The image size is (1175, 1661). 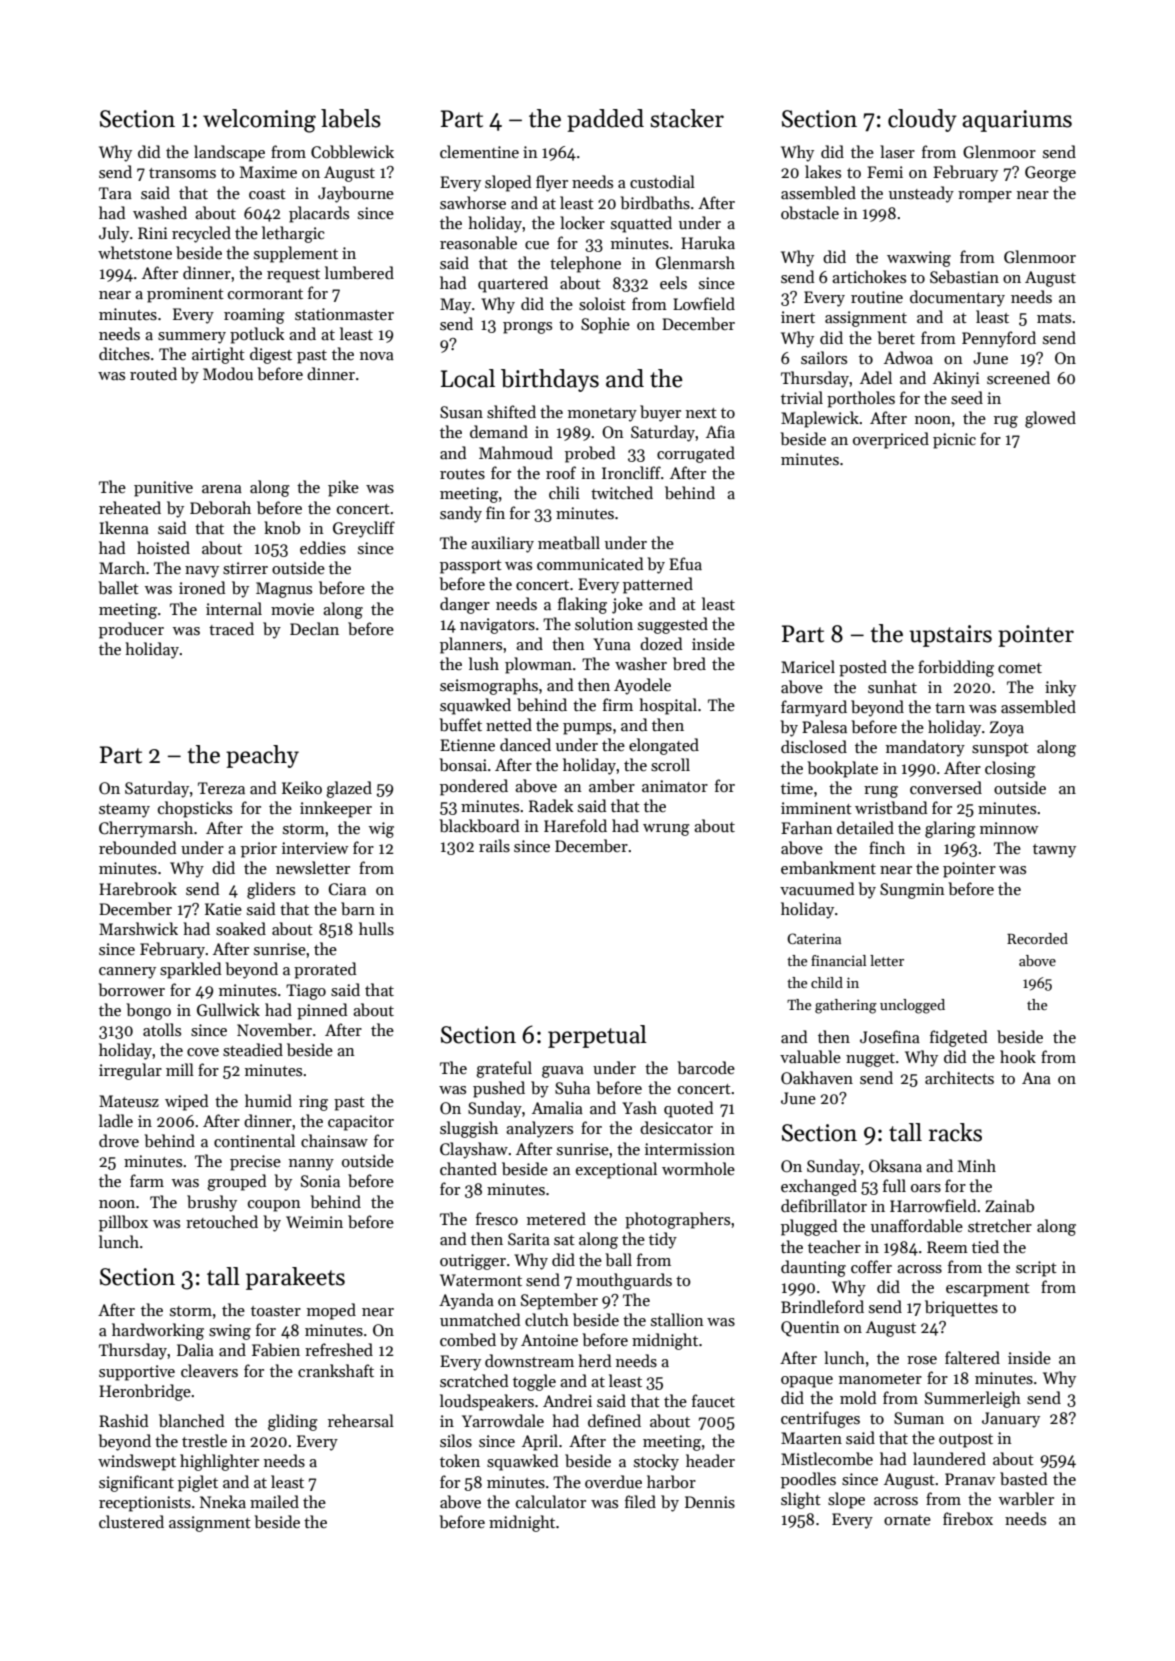 I want to click on piglet, so click(x=198, y=1483).
